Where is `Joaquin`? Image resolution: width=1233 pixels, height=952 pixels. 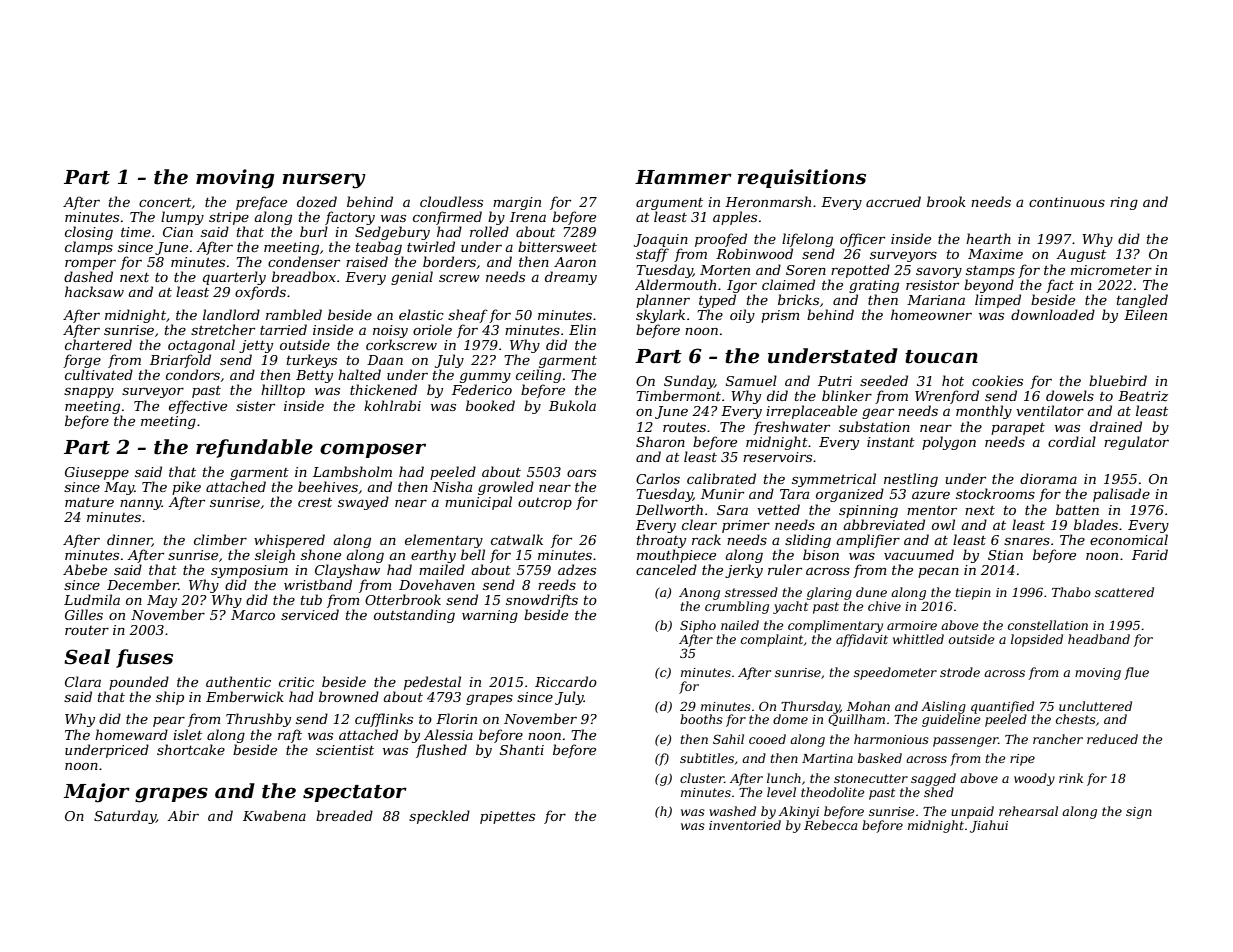 Joaquin is located at coordinates (661, 240).
